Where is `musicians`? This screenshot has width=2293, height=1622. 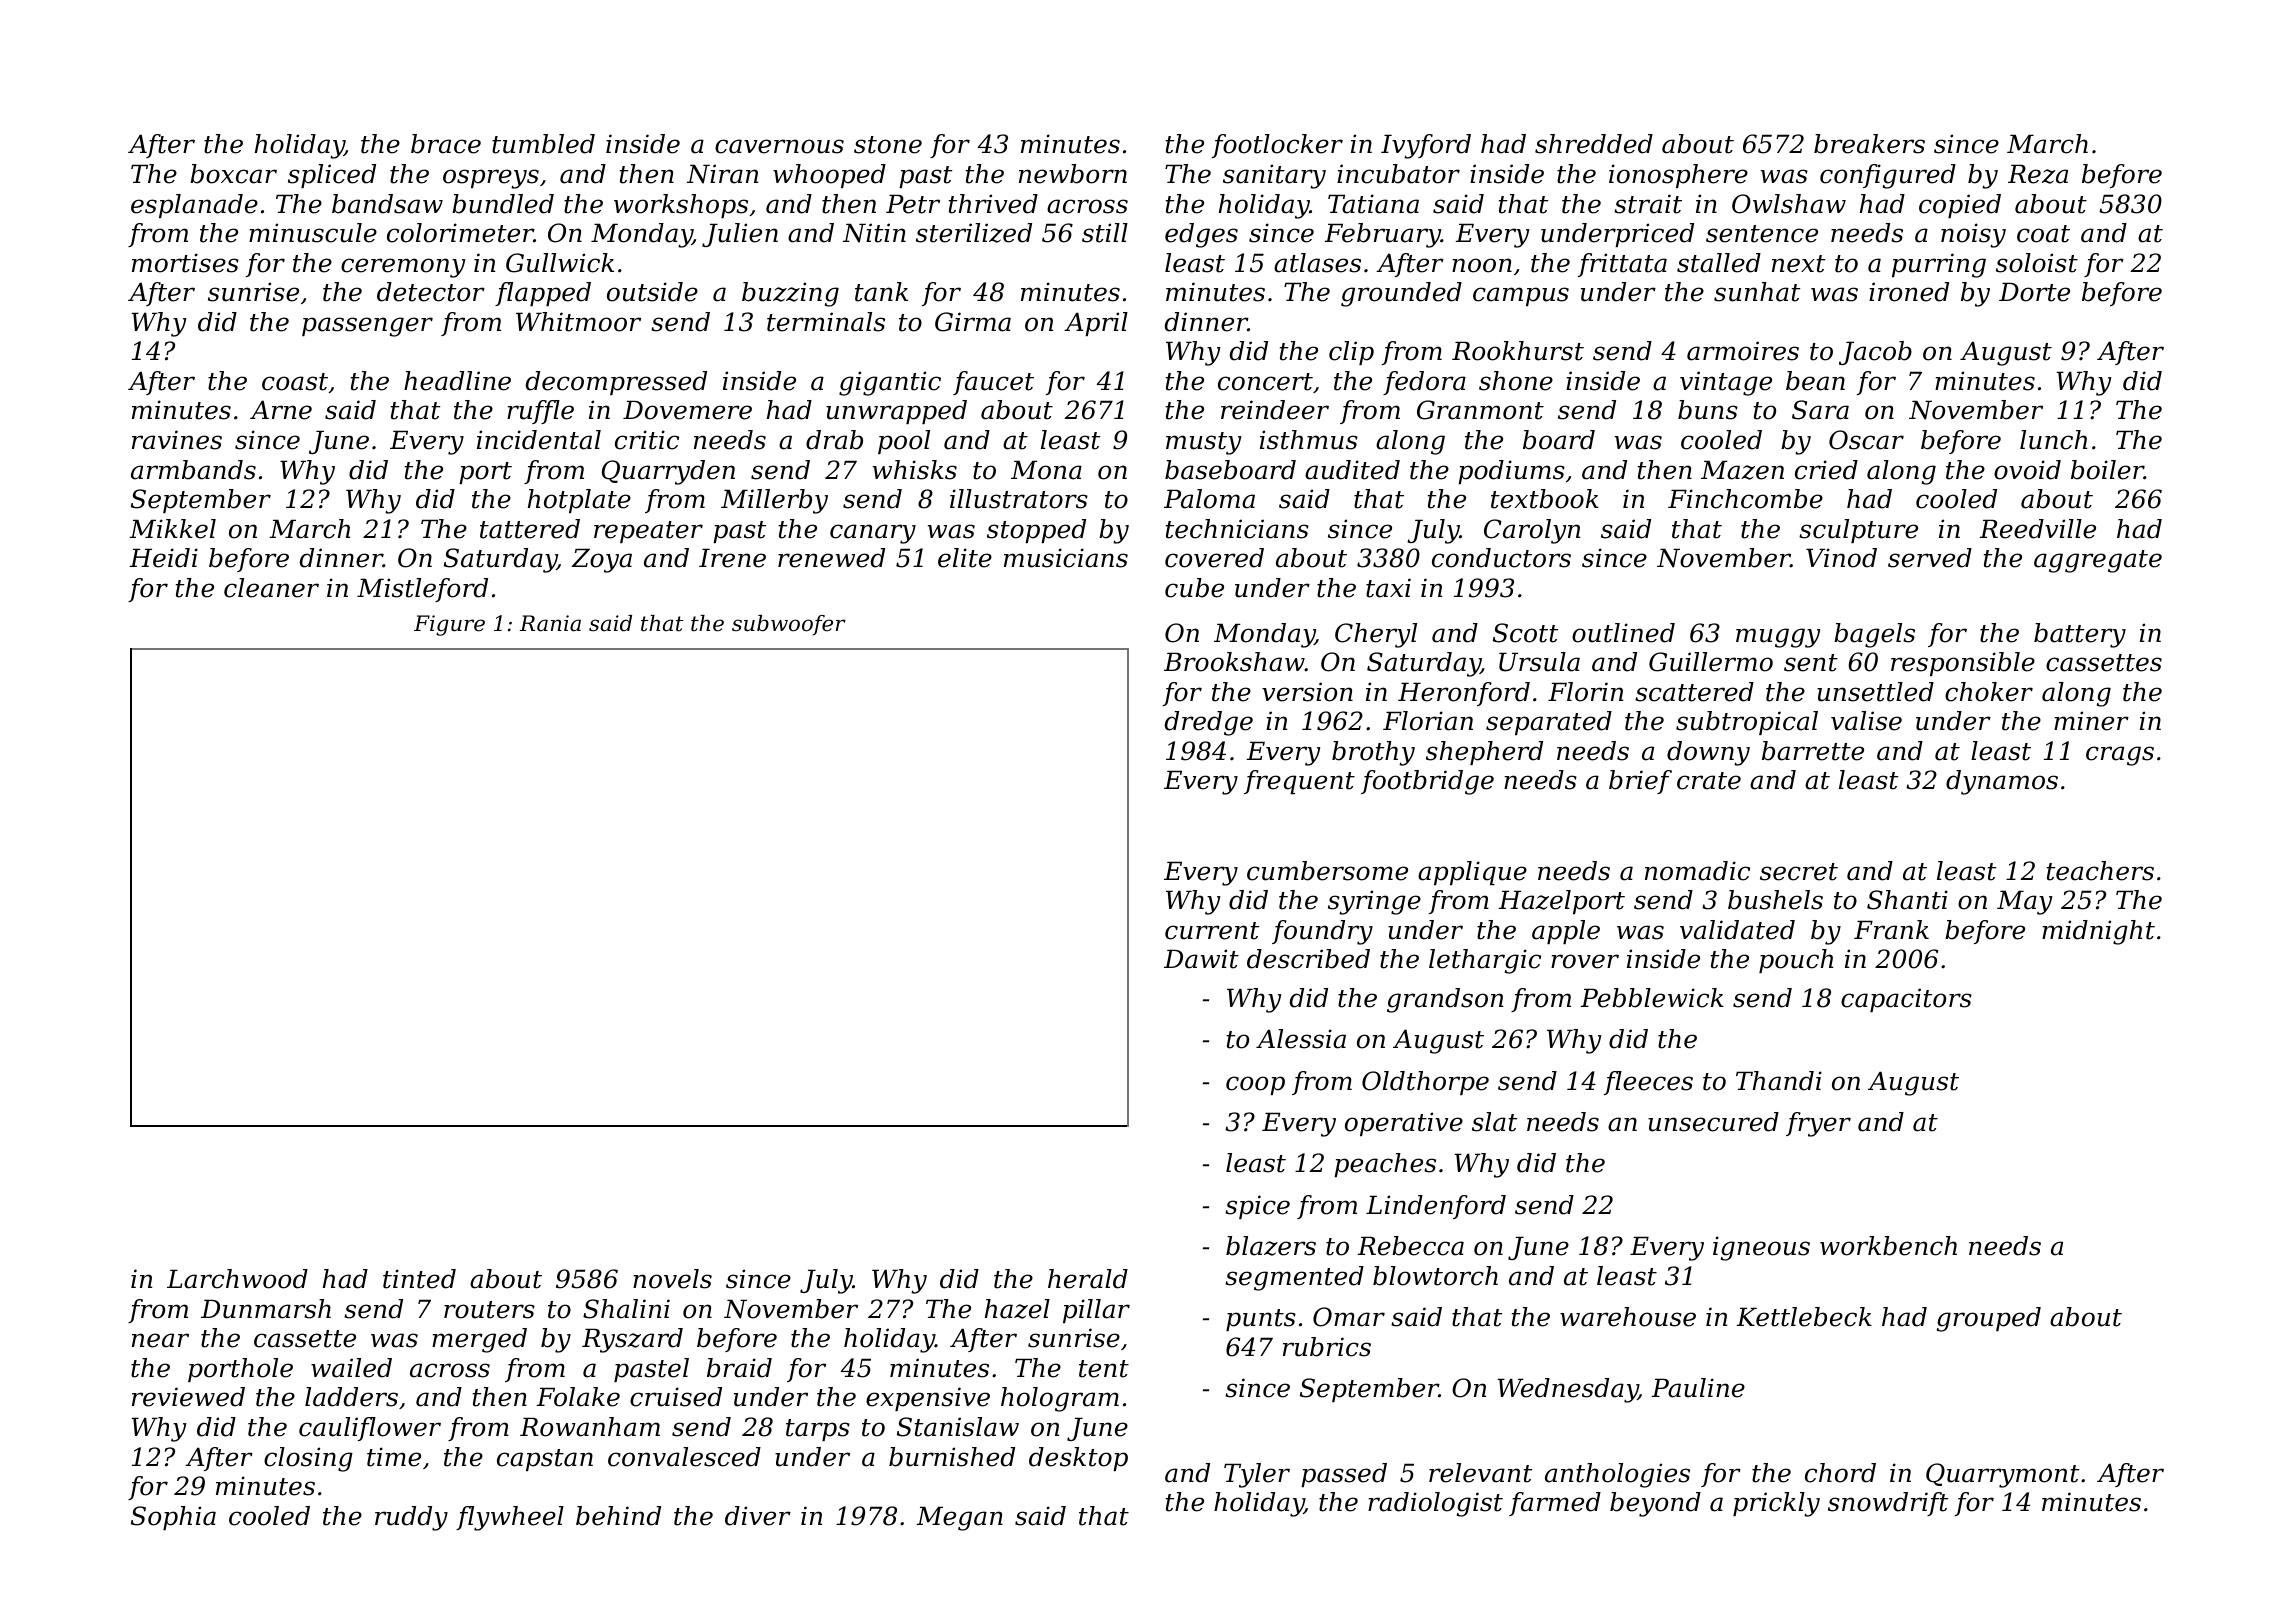 musicians is located at coordinates (1066, 558).
